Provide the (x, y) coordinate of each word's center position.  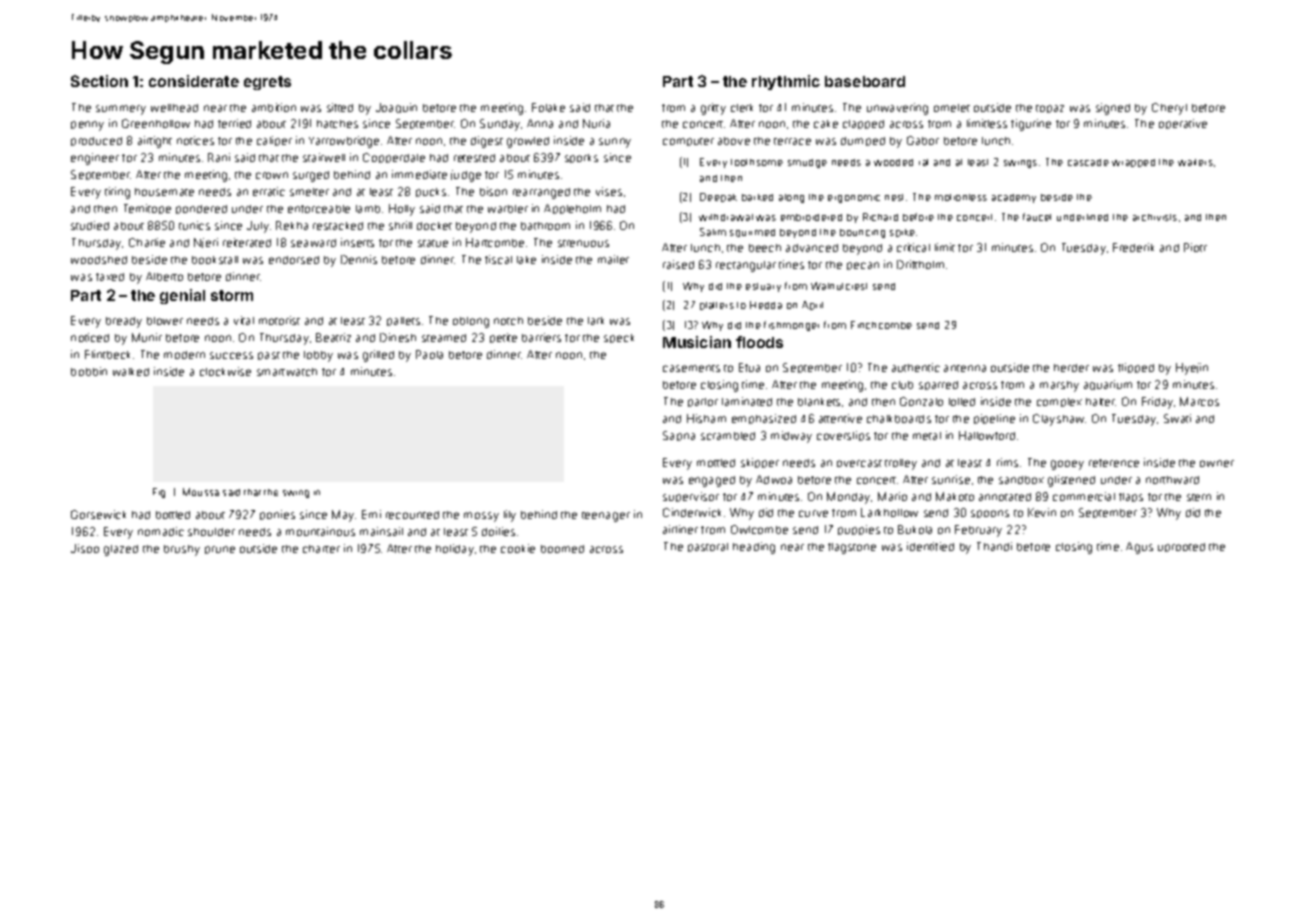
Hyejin (1192, 369)
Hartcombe (495, 242)
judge (466, 176)
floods (759, 342)
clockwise (225, 371)
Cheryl (1169, 109)
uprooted (1181, 547)
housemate (164, 192)
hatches (337, 124)
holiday (455, 550)
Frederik (1133, 247)
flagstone (852, 548)
